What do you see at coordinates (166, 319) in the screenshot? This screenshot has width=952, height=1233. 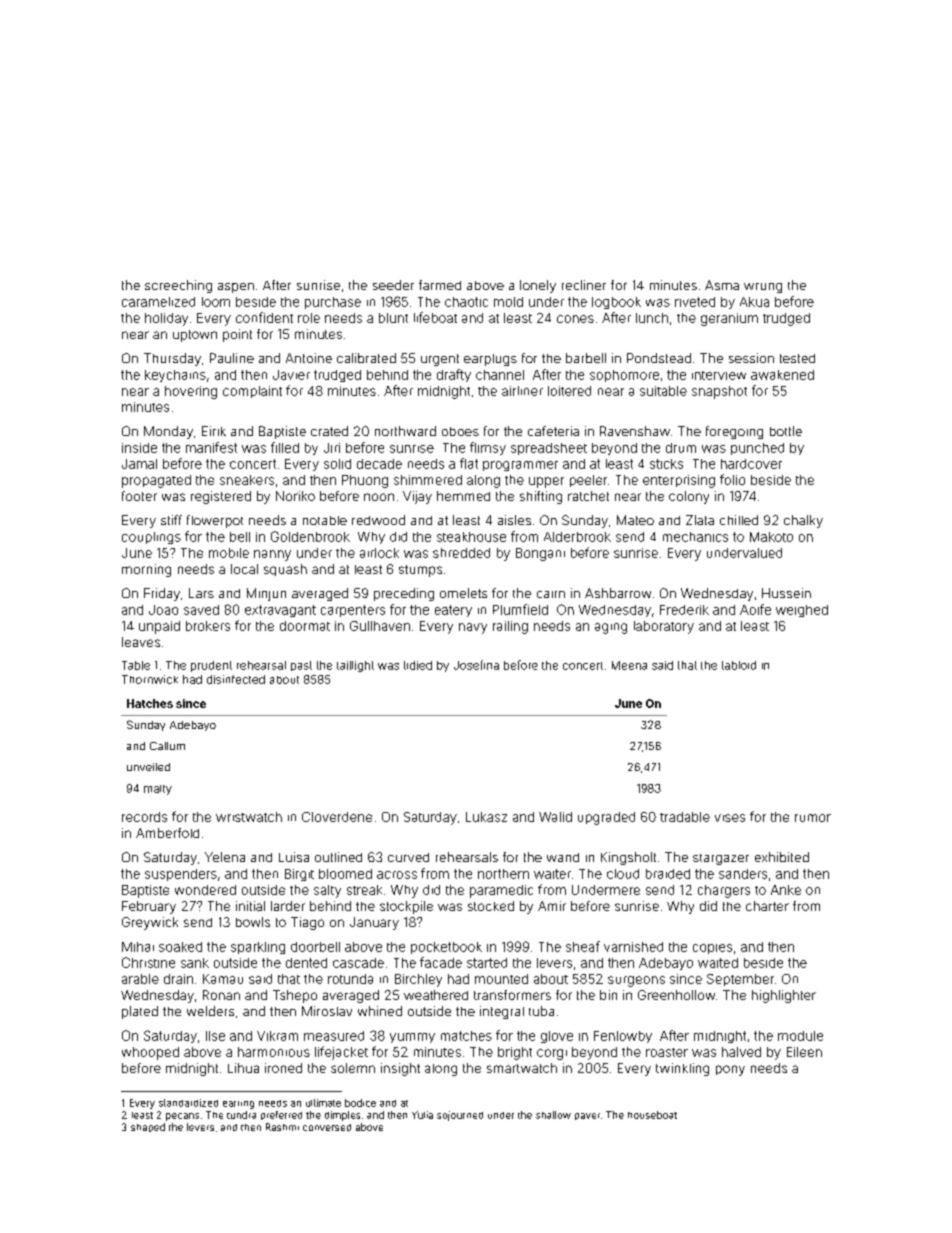 I see `holiday` at bounding box center [166, 319].
